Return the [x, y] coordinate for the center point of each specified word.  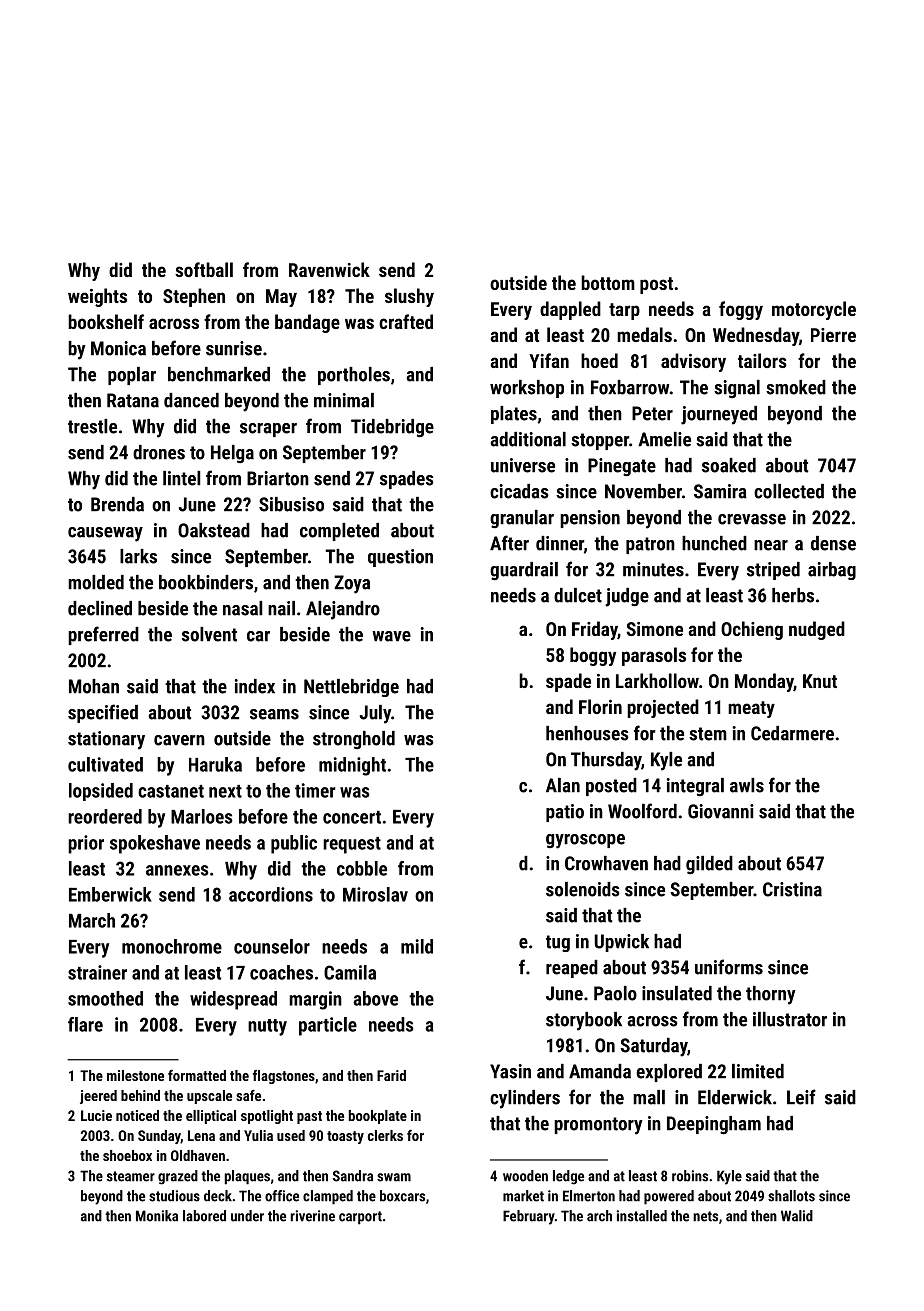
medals [644, 334]
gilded [709, 865]
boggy [593, 656]
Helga [232, 454]
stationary [106, 740]
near [771, 545]
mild [417, 946]
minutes [653, 569]
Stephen [194, 297]
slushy [409, 297]
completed [339, 532]
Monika [157, 1216]
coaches [281, 972]
